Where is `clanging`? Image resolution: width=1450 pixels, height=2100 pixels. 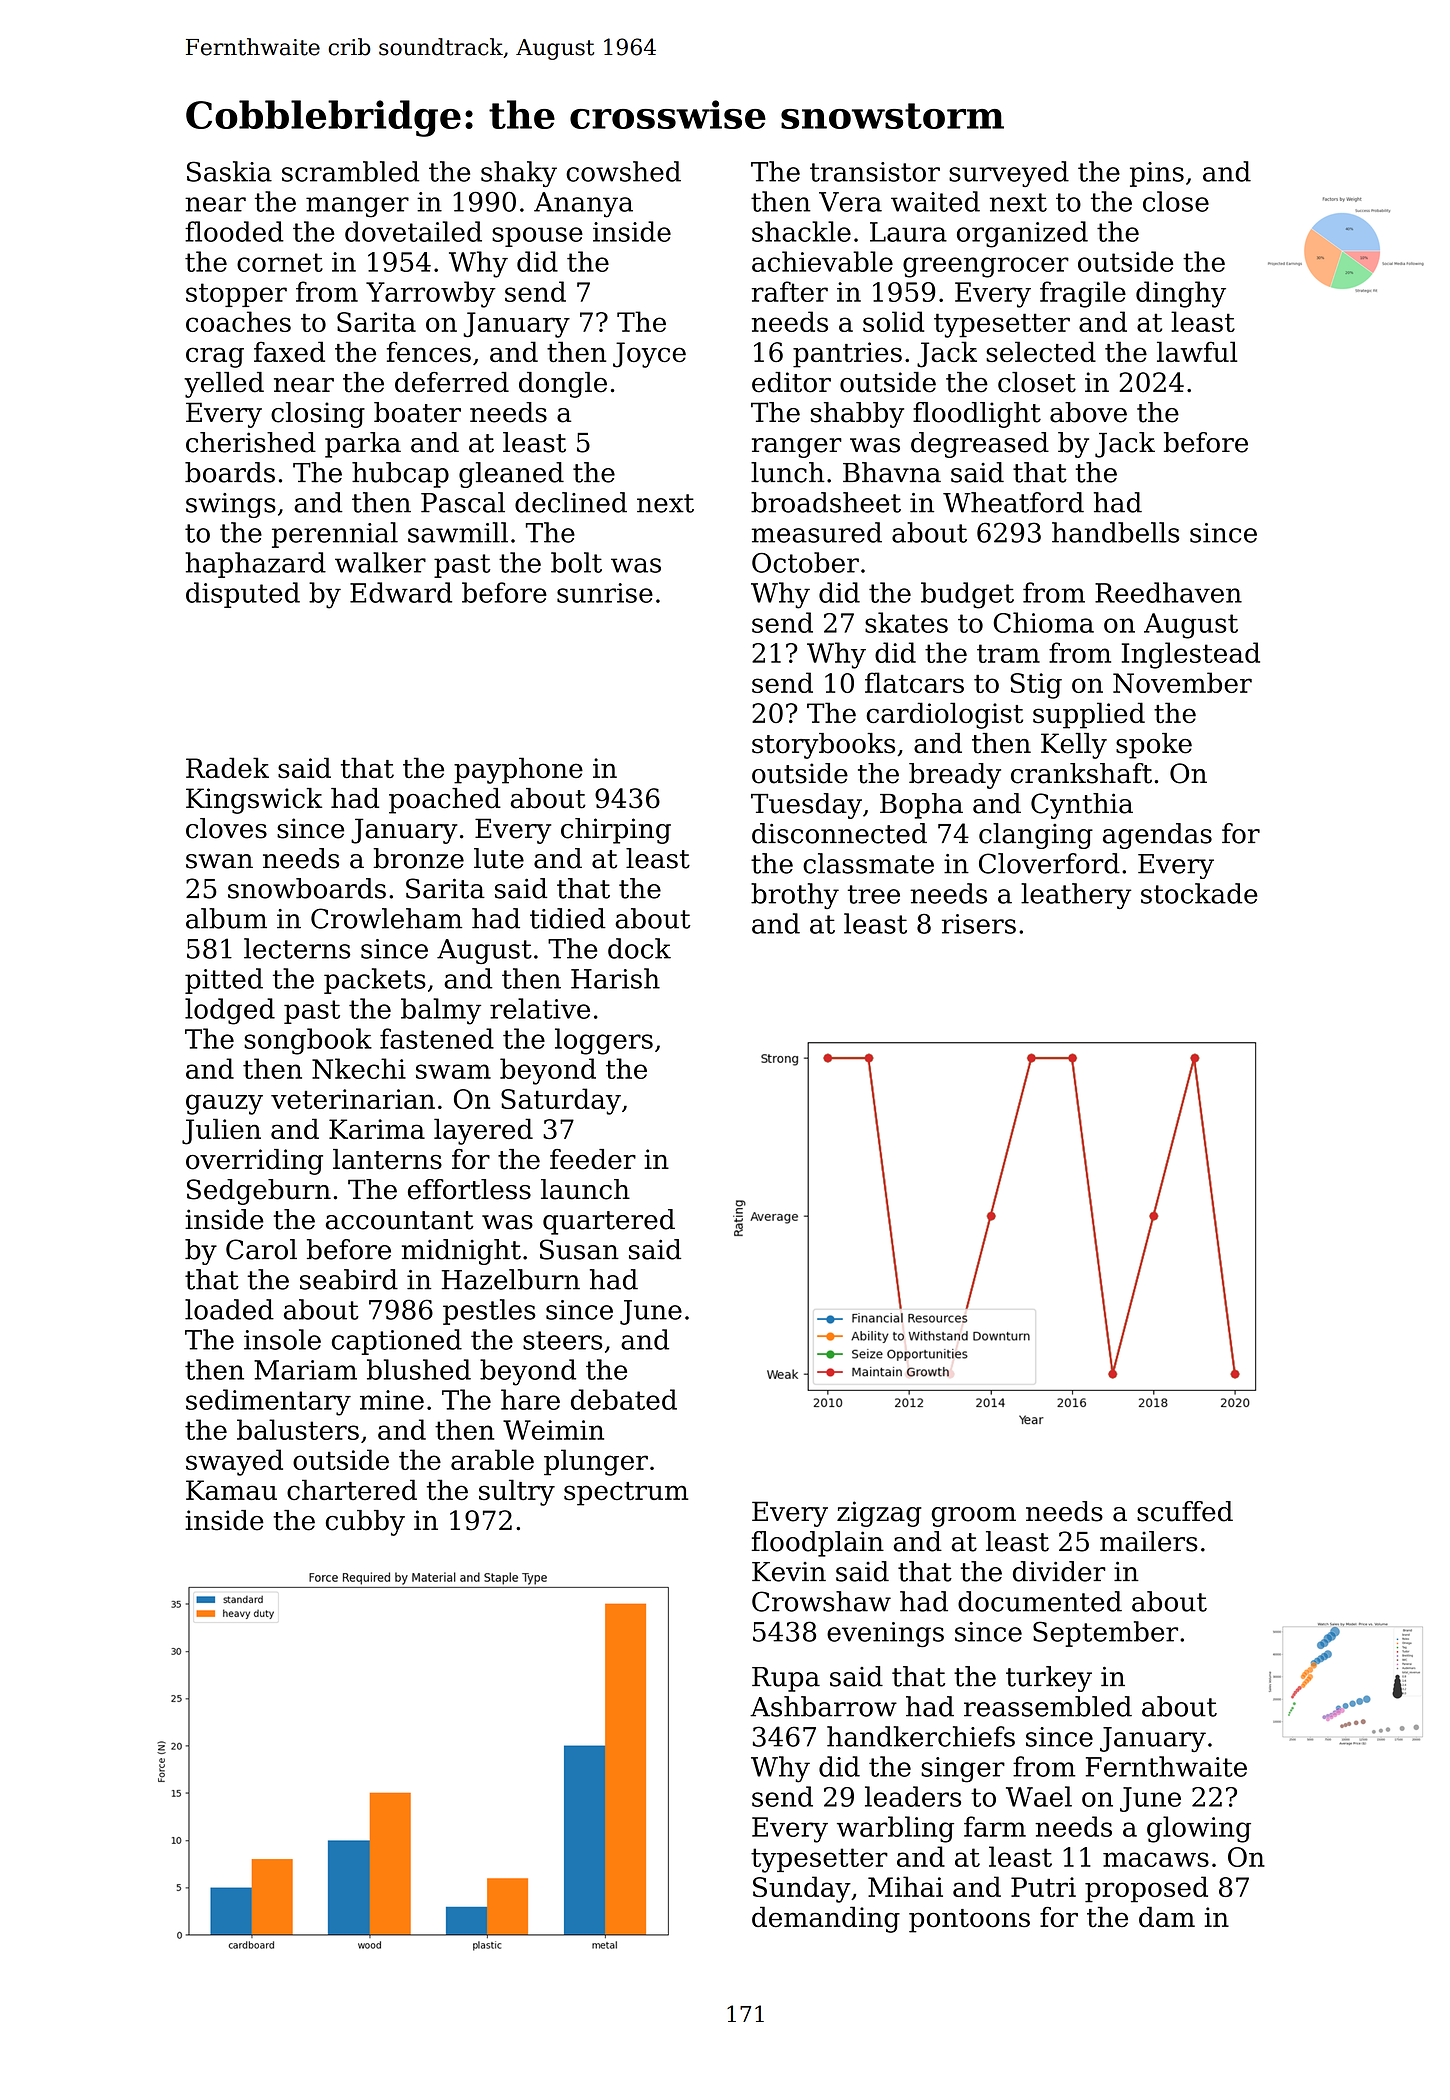
clanging is located at coordinates (1036, 836).
